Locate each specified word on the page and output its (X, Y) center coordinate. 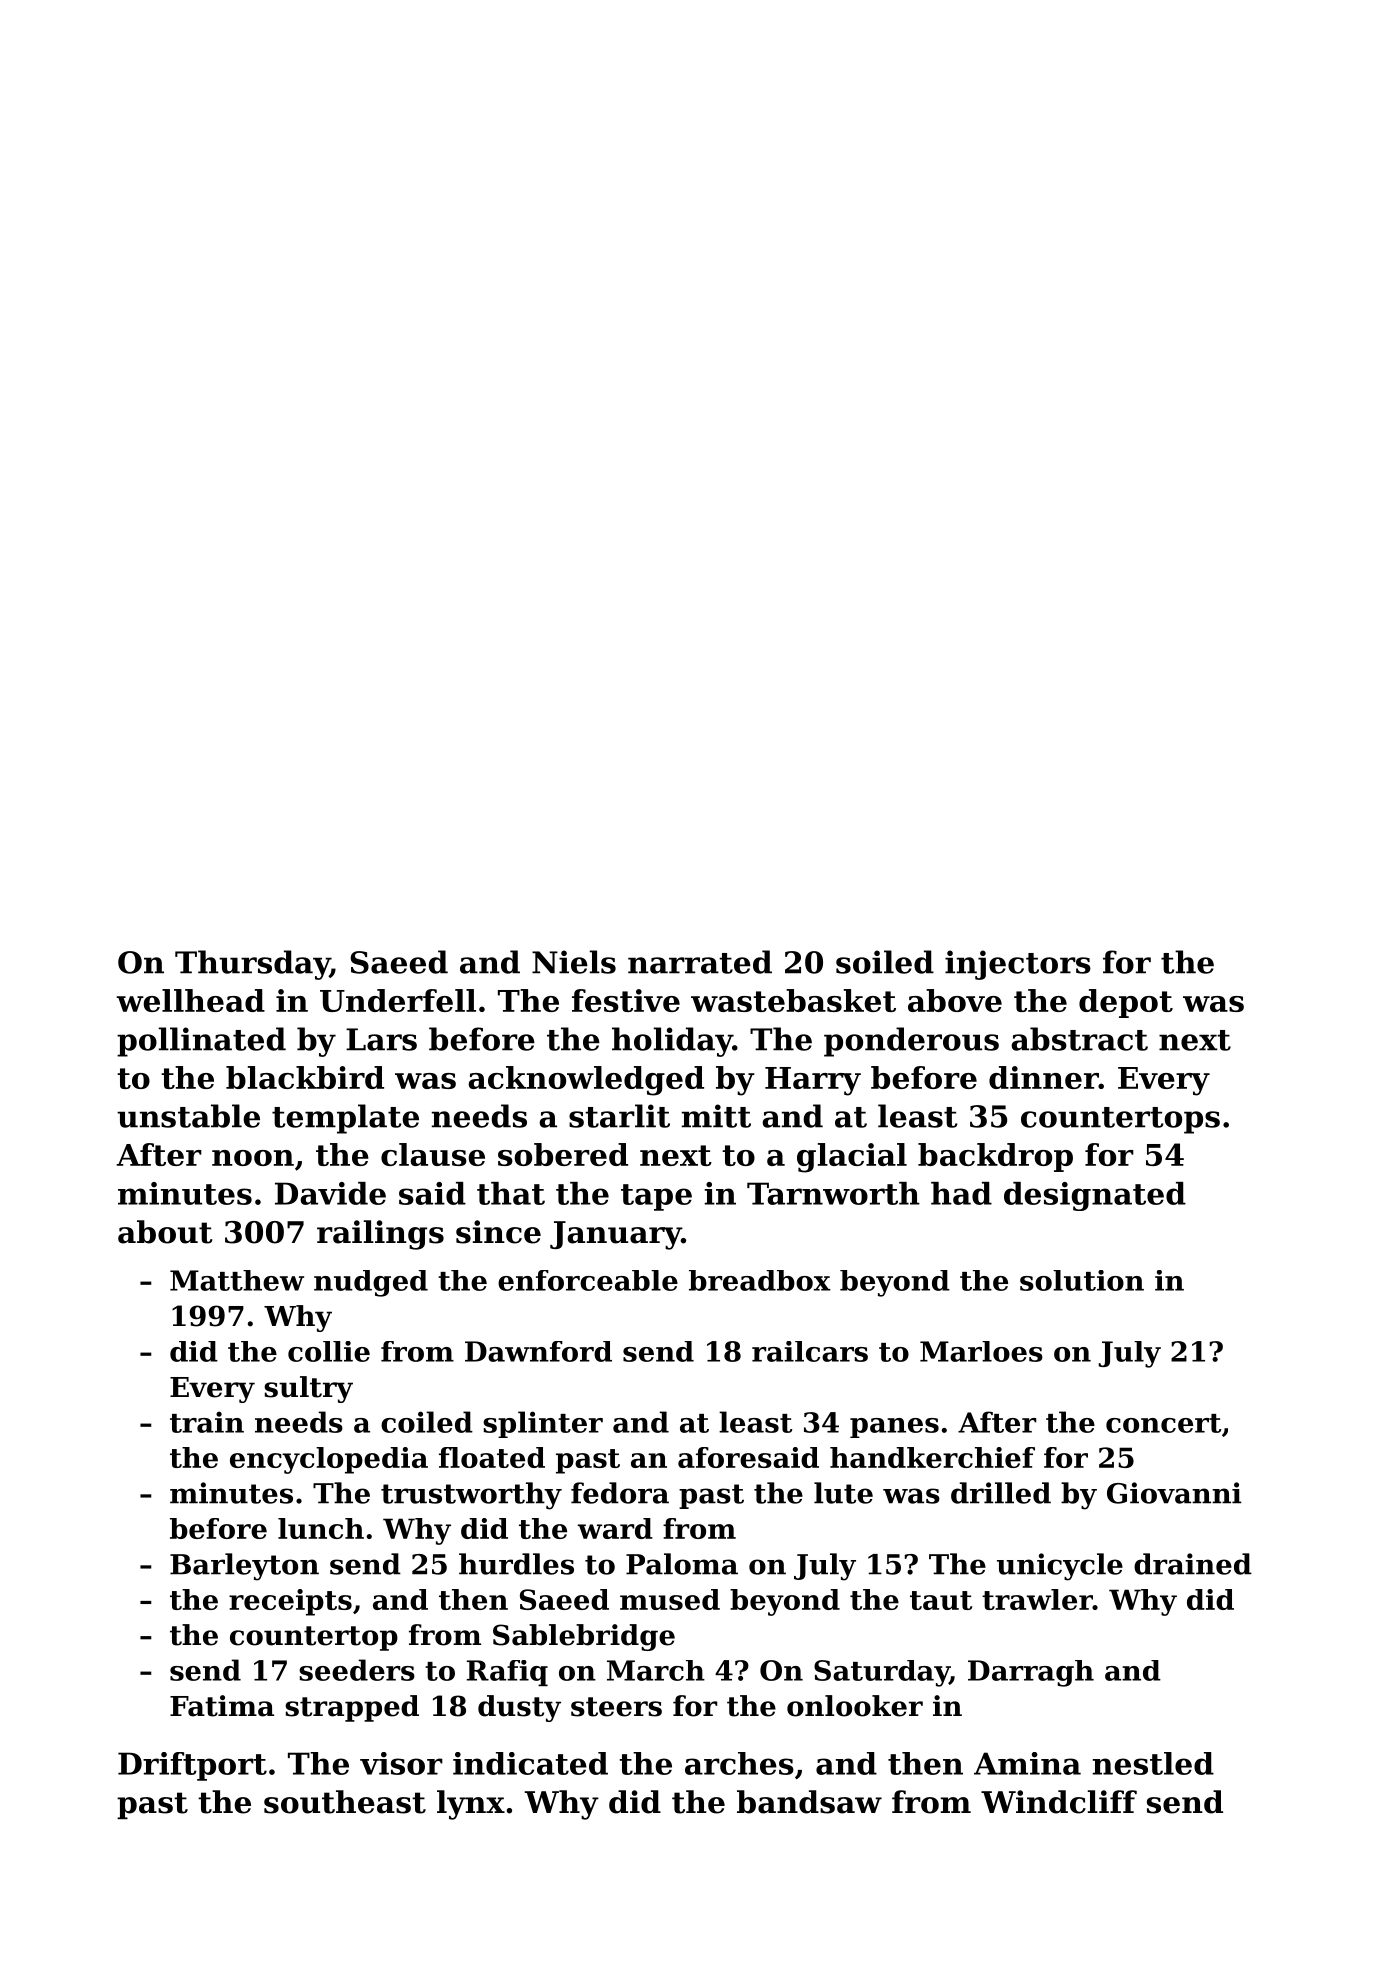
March (656, 1670)
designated (1095, 1196)
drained (1193, 1564)
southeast (345, 1802)
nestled (1153, 1763)
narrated (700, 962)
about (165, 1232)
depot (1126, 1003)
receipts (290, 1602)
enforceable (588, 1280)
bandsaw (809, 1802)
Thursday (252, 965)
